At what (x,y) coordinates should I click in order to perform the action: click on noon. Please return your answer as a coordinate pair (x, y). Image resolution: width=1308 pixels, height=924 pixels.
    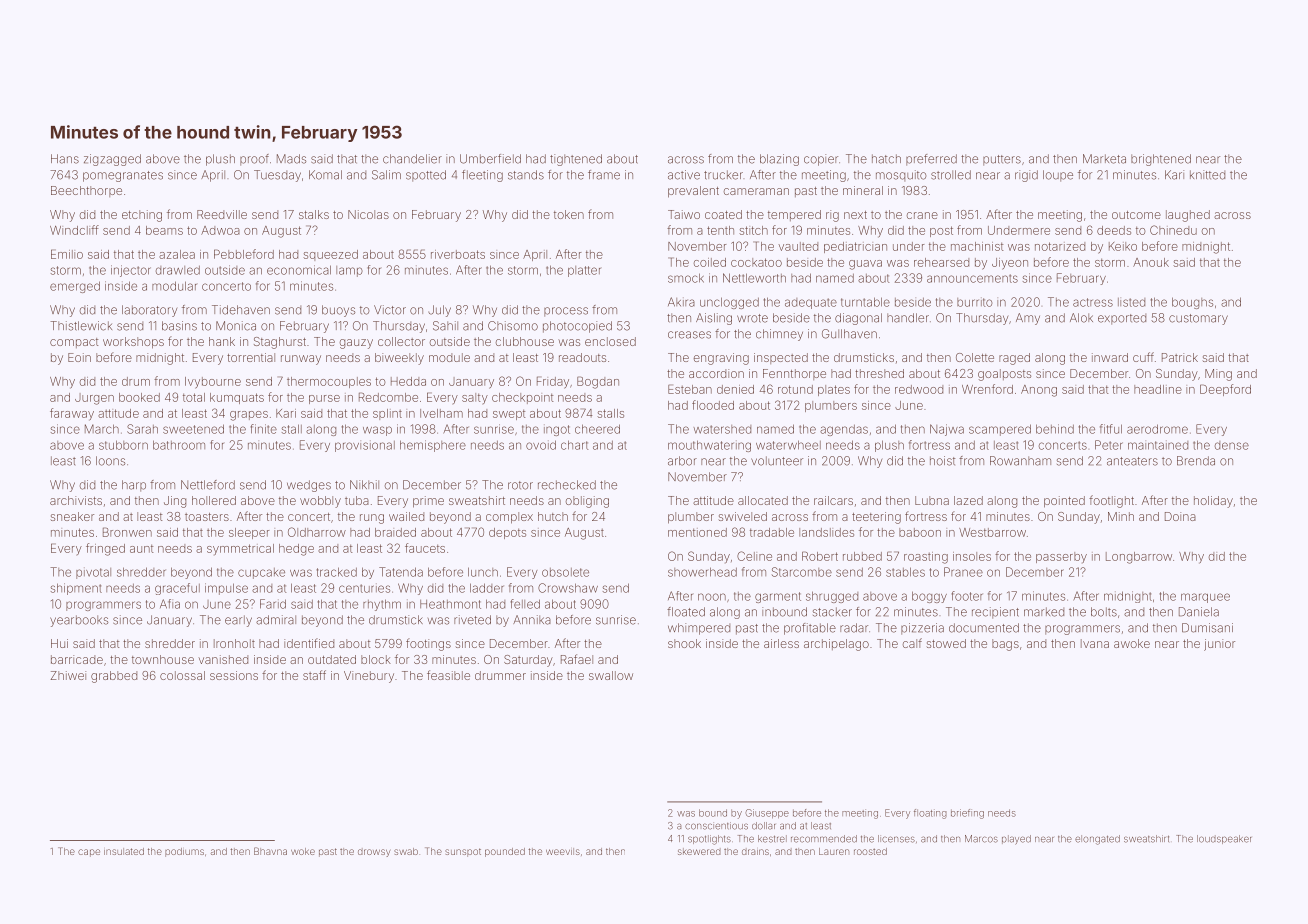
    Looking at the image, I should click on (712, 597).
